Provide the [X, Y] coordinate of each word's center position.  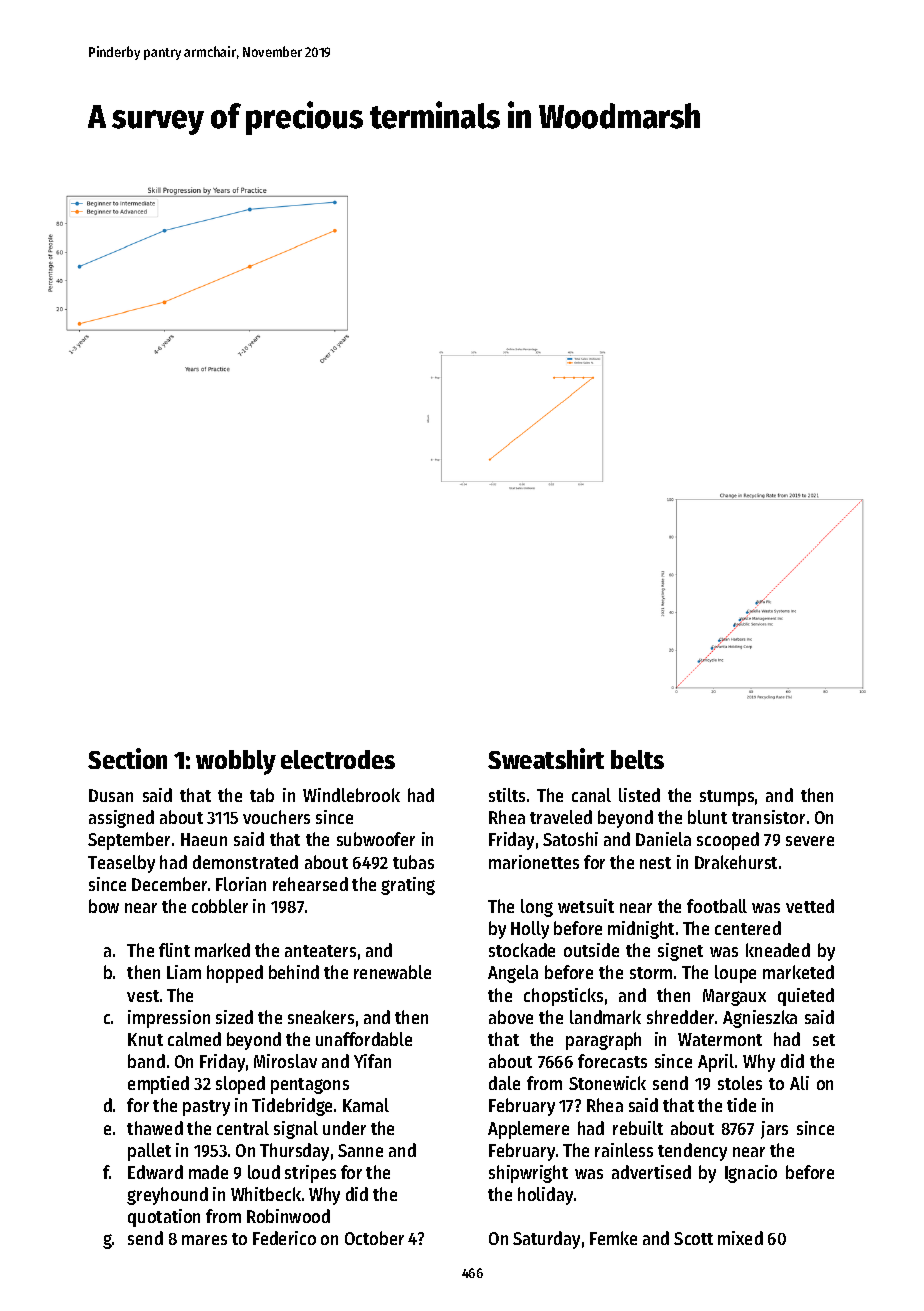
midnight [641, 930]
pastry [206, 1108]
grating [408, 886]
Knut [145, 1039]
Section [127, 758]
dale [504, 1083]
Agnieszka [760, 1019]
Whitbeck [266, 1194]
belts [637, 759]
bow [104, 906]
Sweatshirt [546, 758]
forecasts [612, 1061]
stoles [740, 1083]
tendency [692, 1152]
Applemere [528, 1130]
